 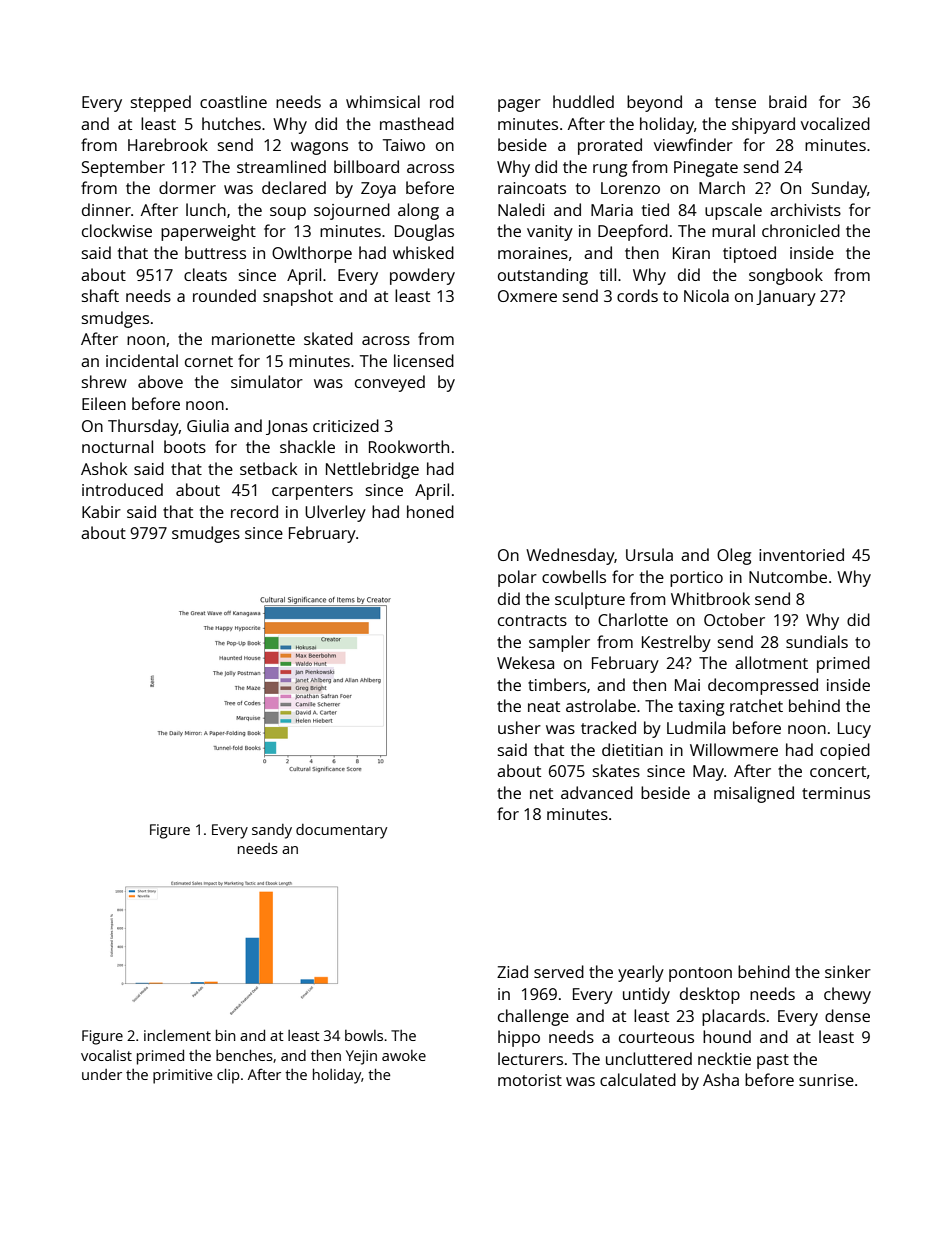 I want to click on clip, so click(x=228, y=1076).
